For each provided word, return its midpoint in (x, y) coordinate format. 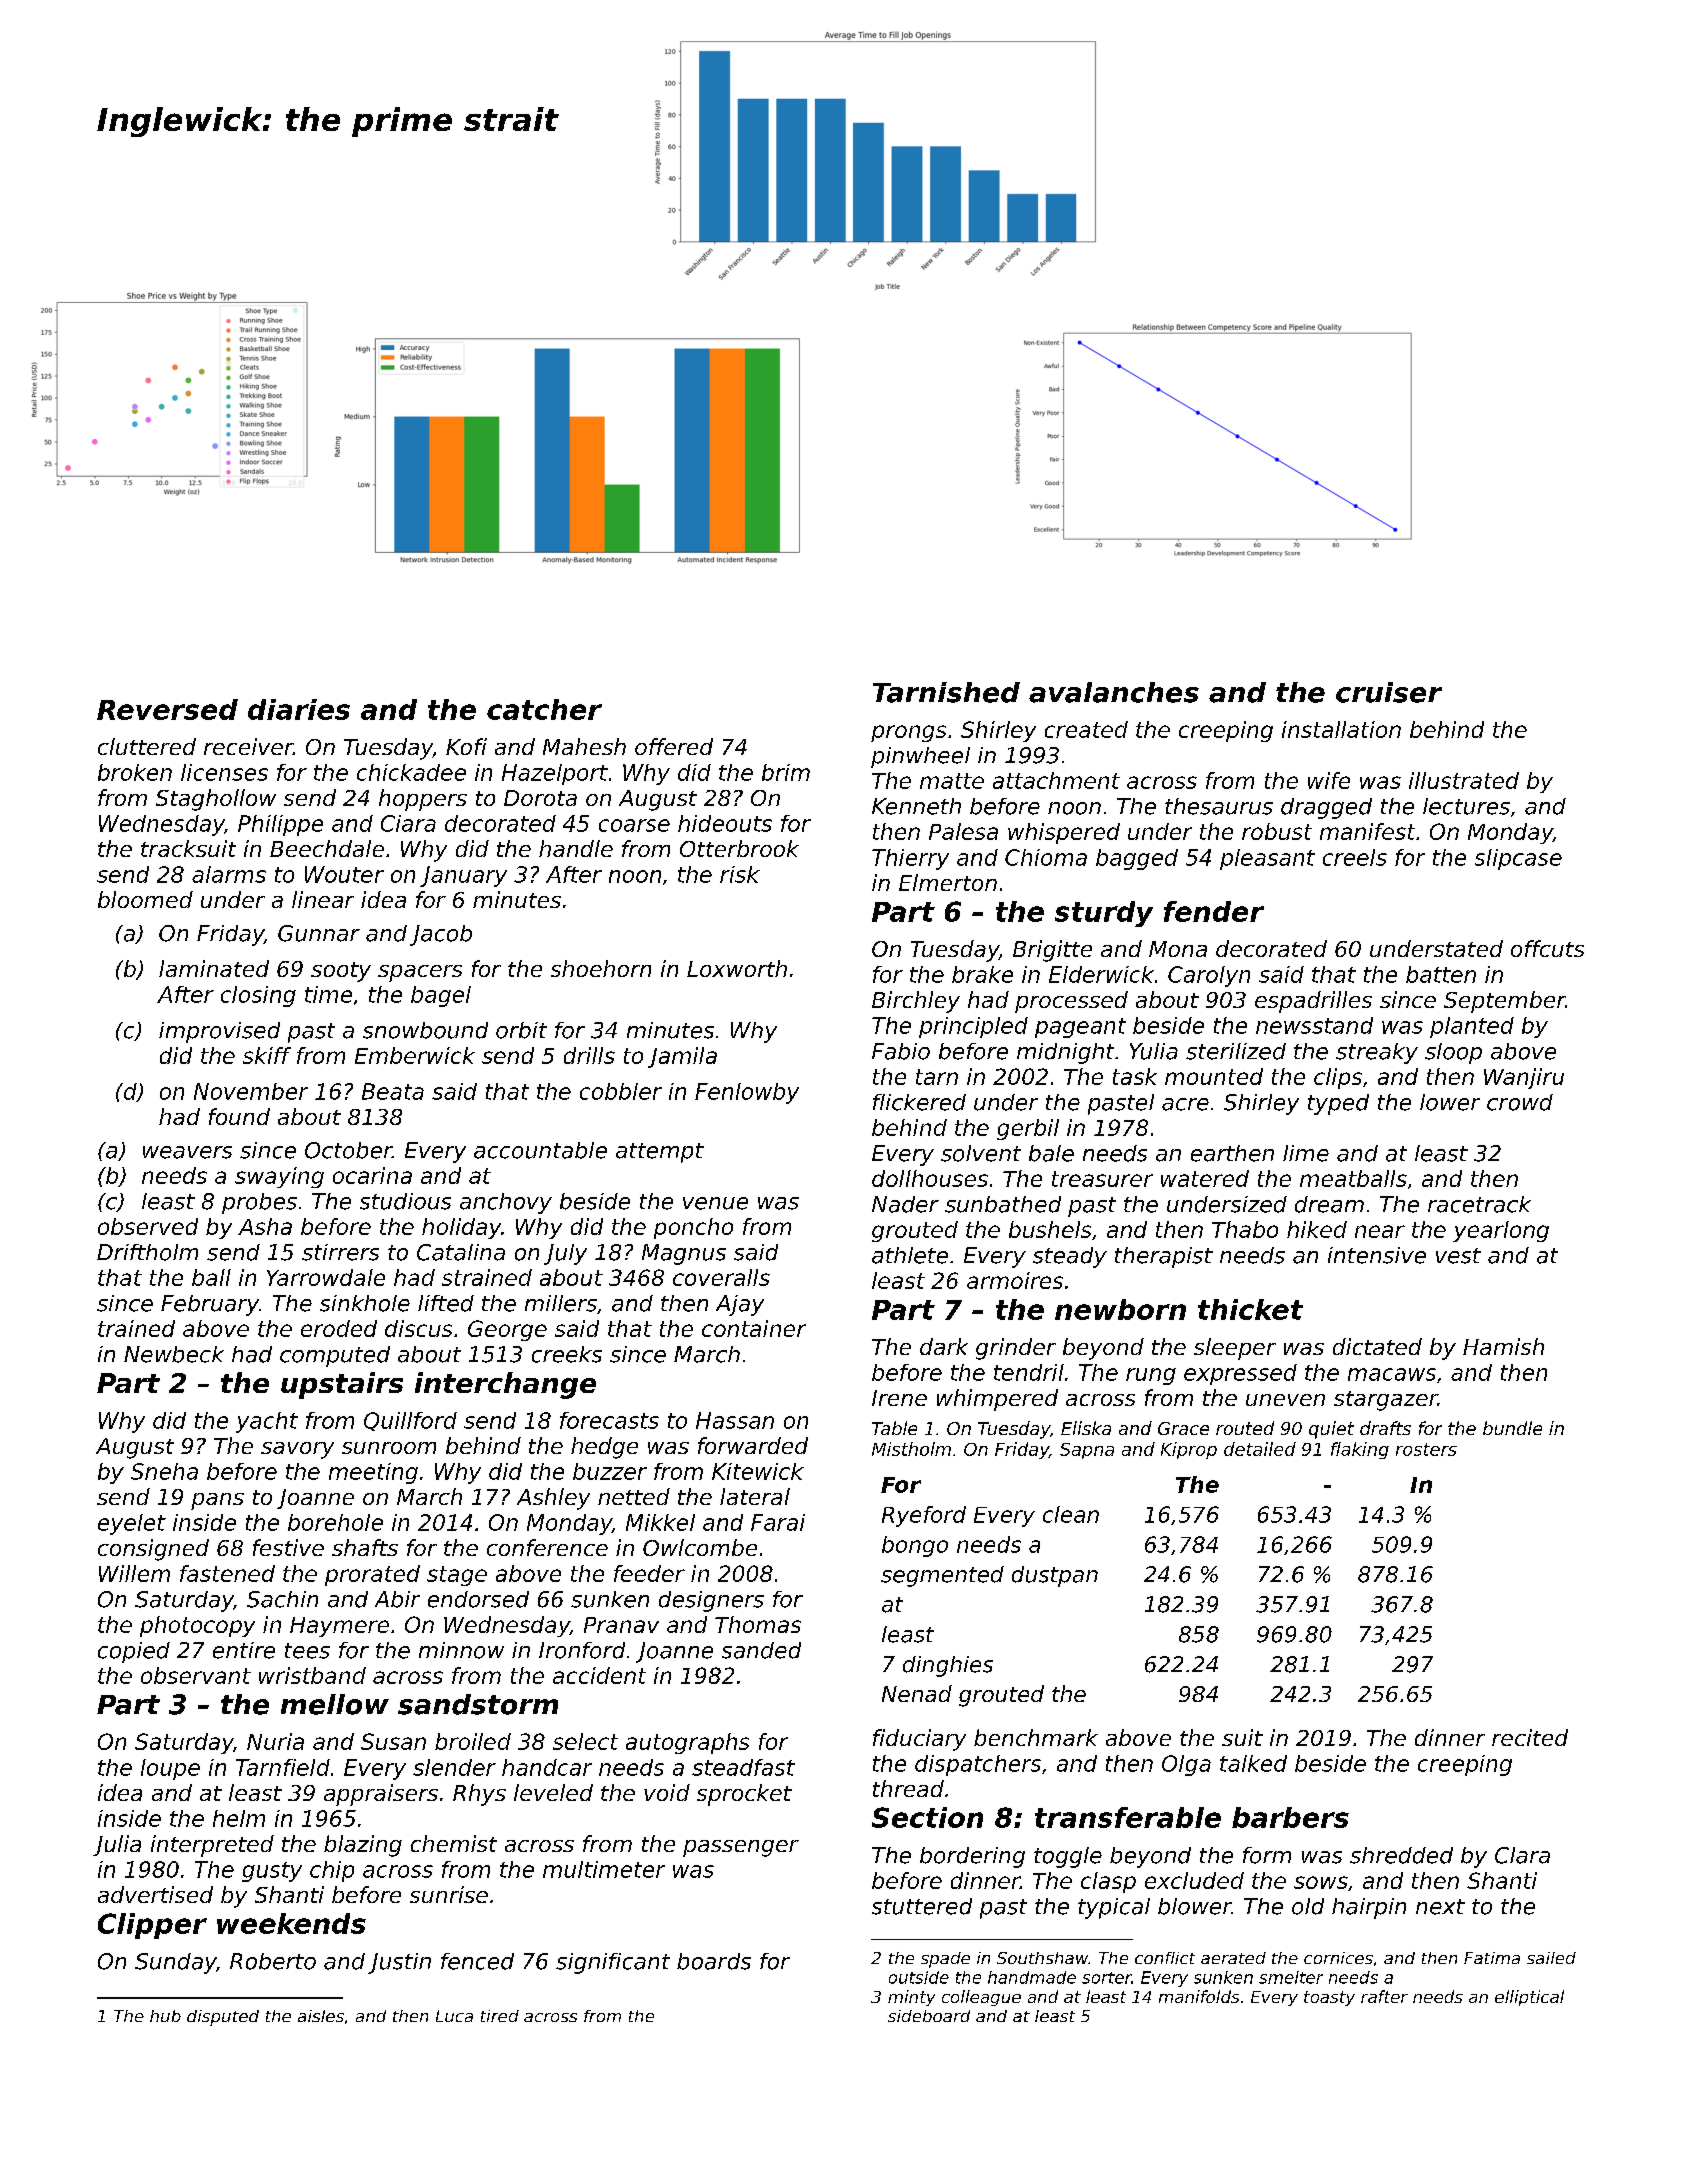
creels (1355, 857)
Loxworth (737, 968)
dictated (1377, 1346)
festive (288, 1547)
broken (135, 772)
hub (165, 2016)
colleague (981, 1998)
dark (944, 1346)
